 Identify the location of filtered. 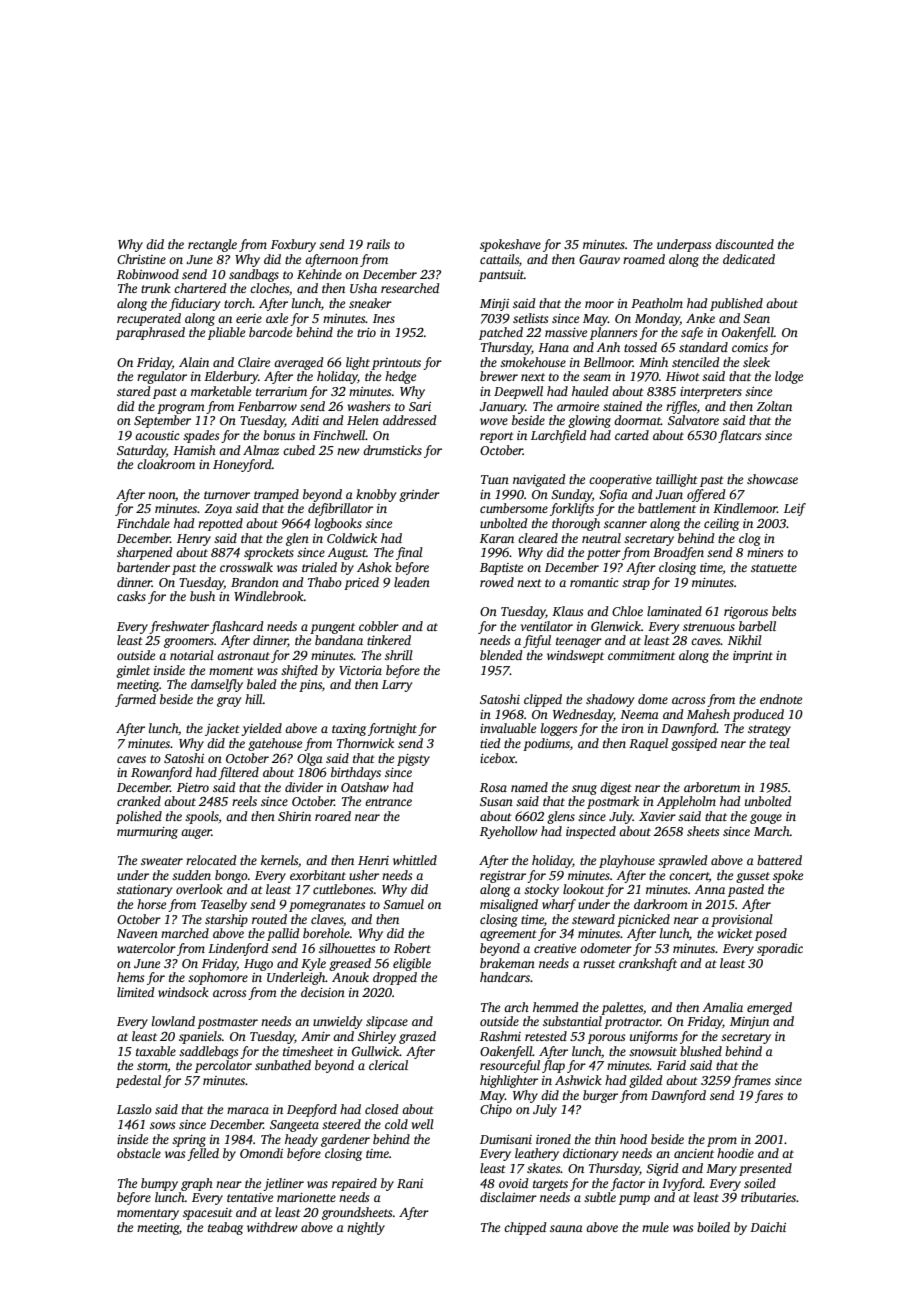
(238, 773).
